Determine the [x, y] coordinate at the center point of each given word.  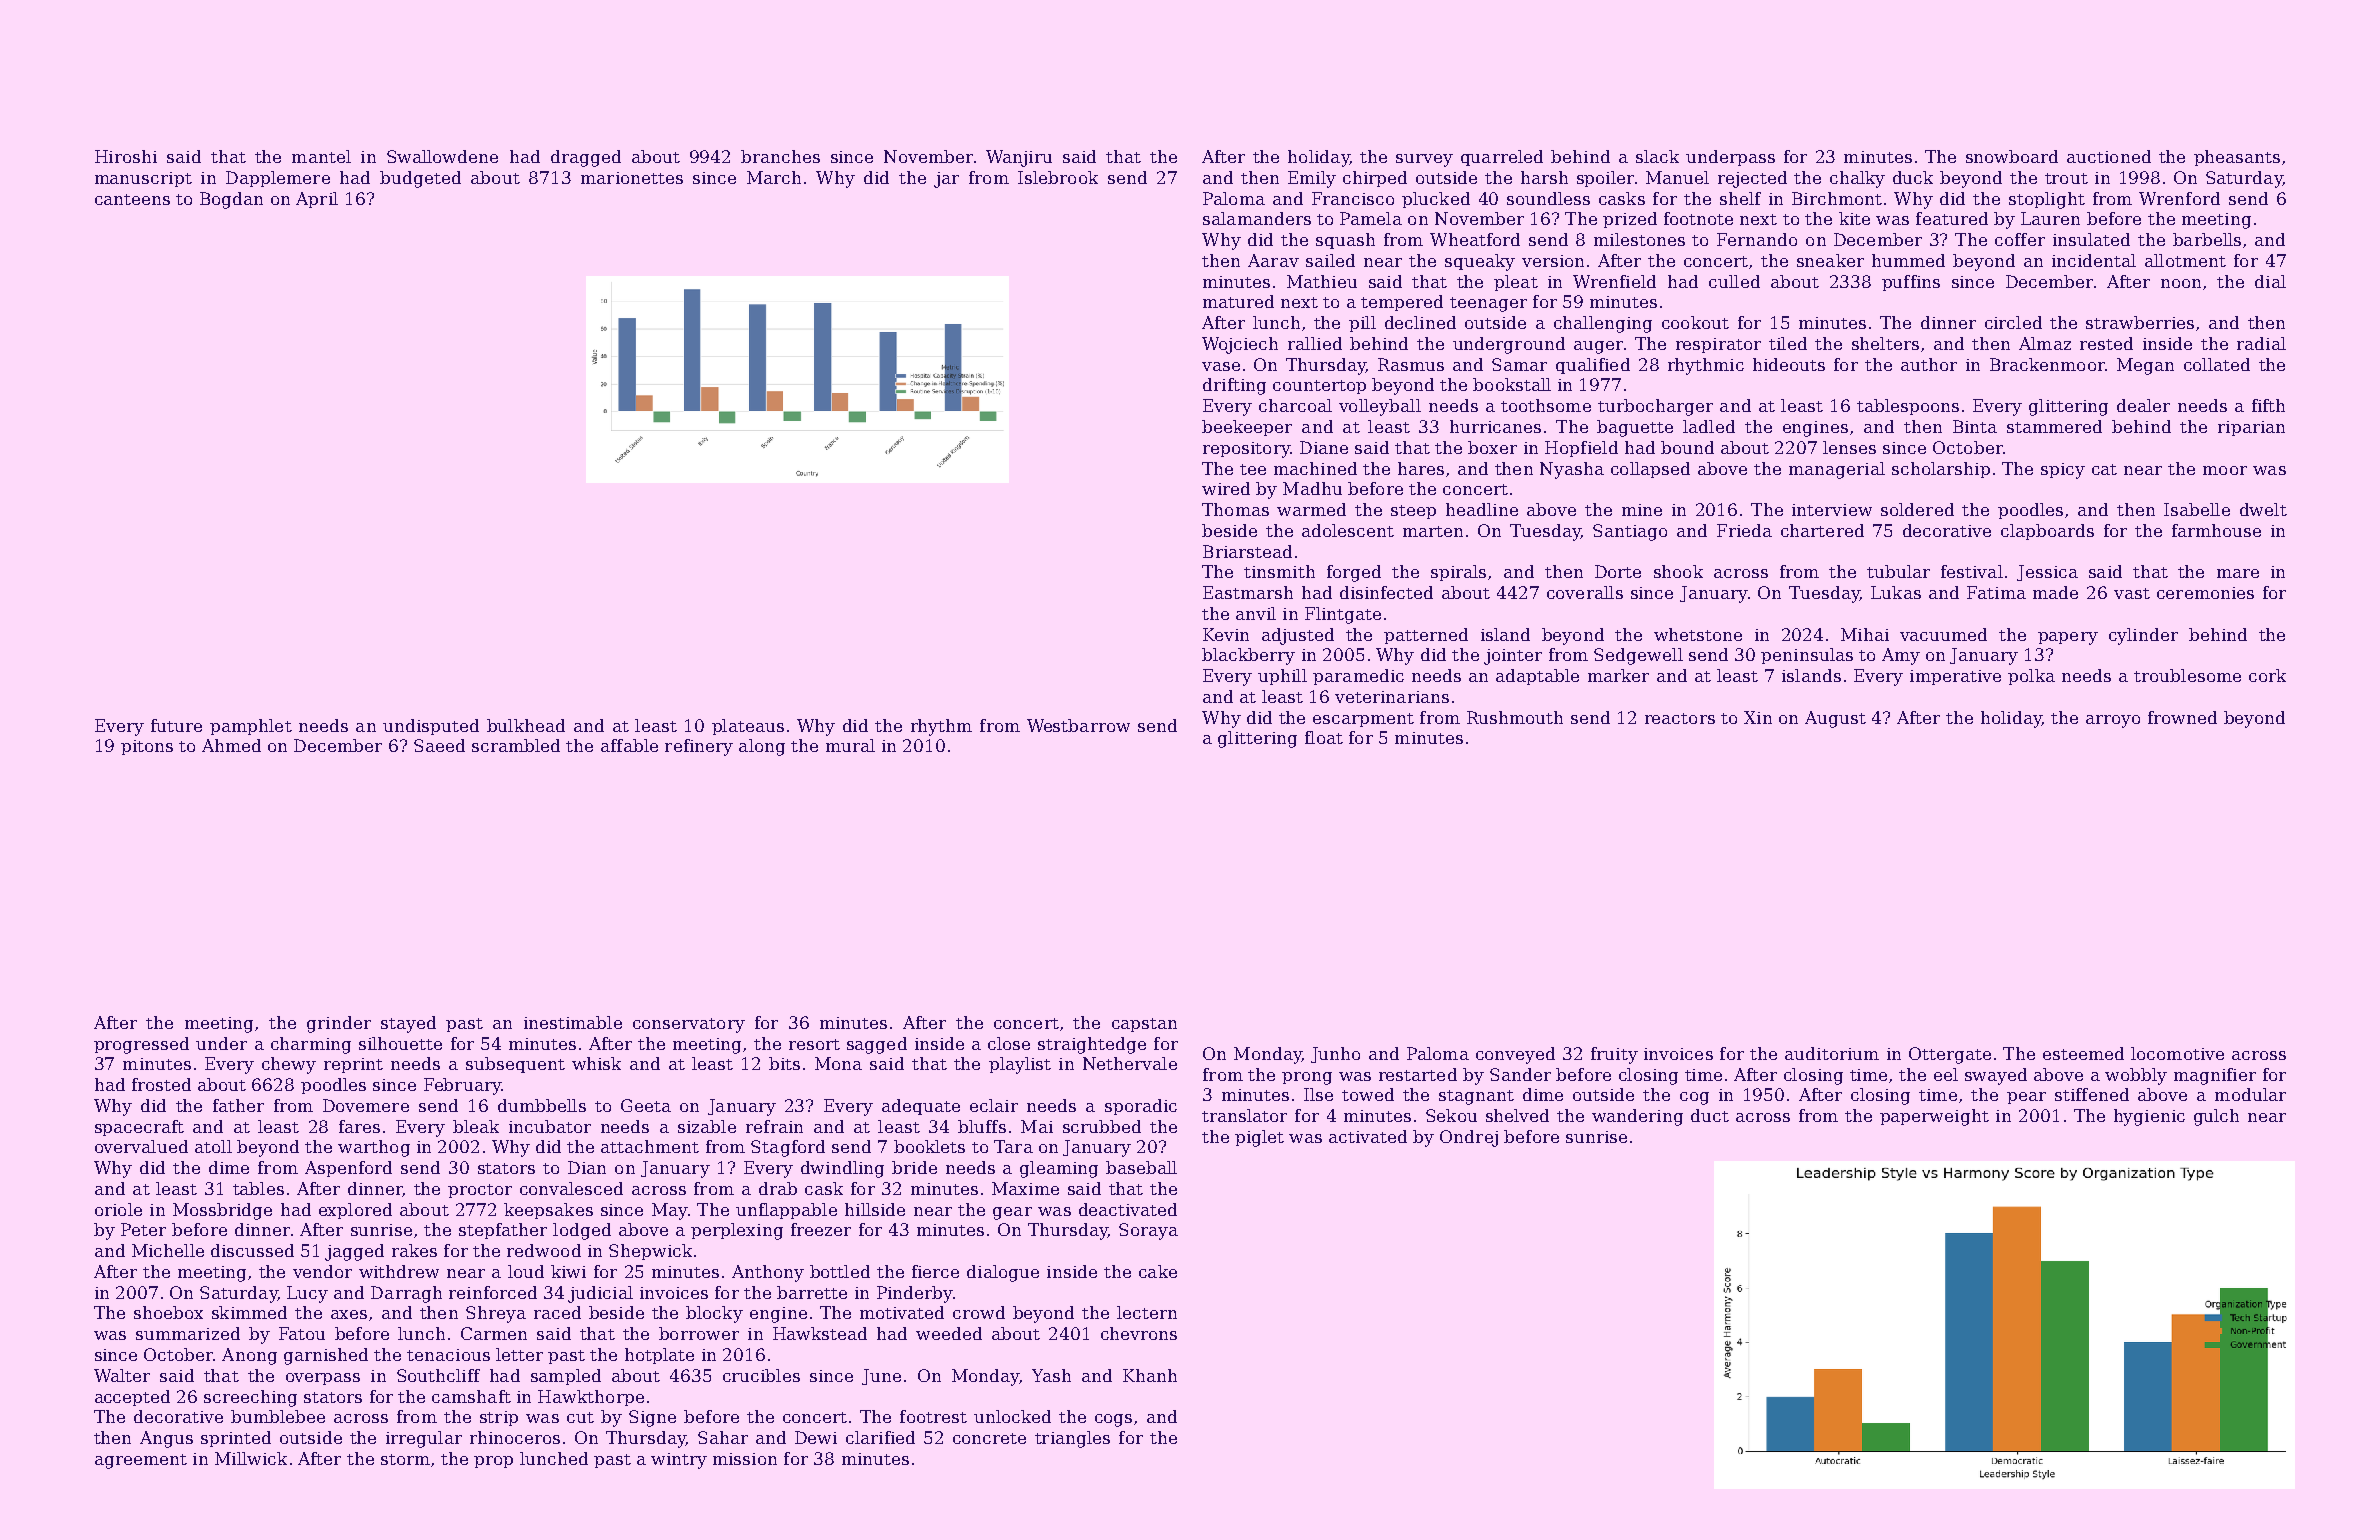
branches [780, 156]
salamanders [1257, 218]
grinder [339, 1024]
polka [2031, 677]
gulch [2216, 1117]
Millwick [251, 1458]
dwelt [2263, 509]
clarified [880, 1437]
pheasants [2237, 158]
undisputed [431, 727]
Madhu [1312, 488]
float [1324, 737]
